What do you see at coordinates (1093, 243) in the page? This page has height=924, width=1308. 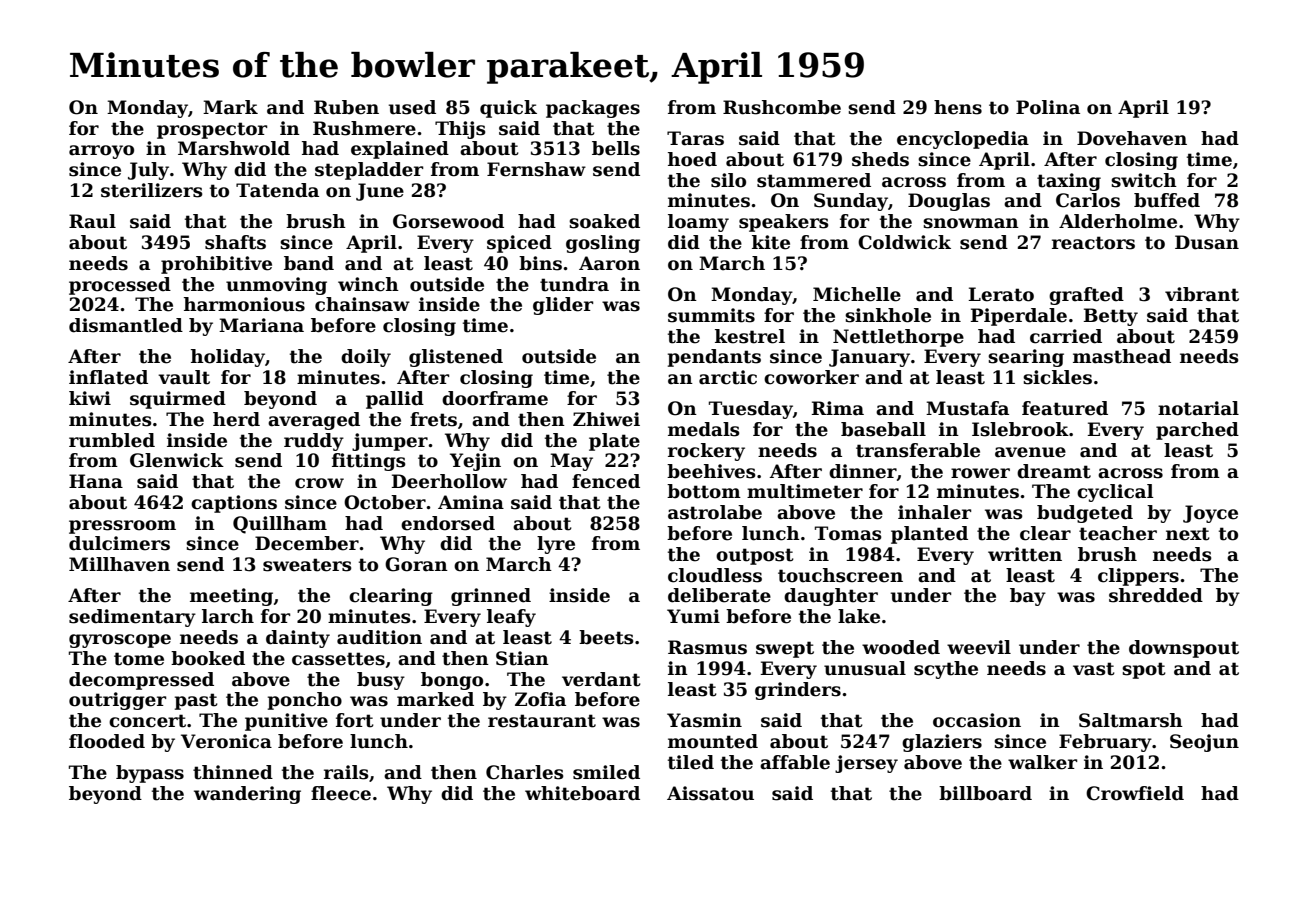 I see `reactors` at bounding box center [1093, 243].
